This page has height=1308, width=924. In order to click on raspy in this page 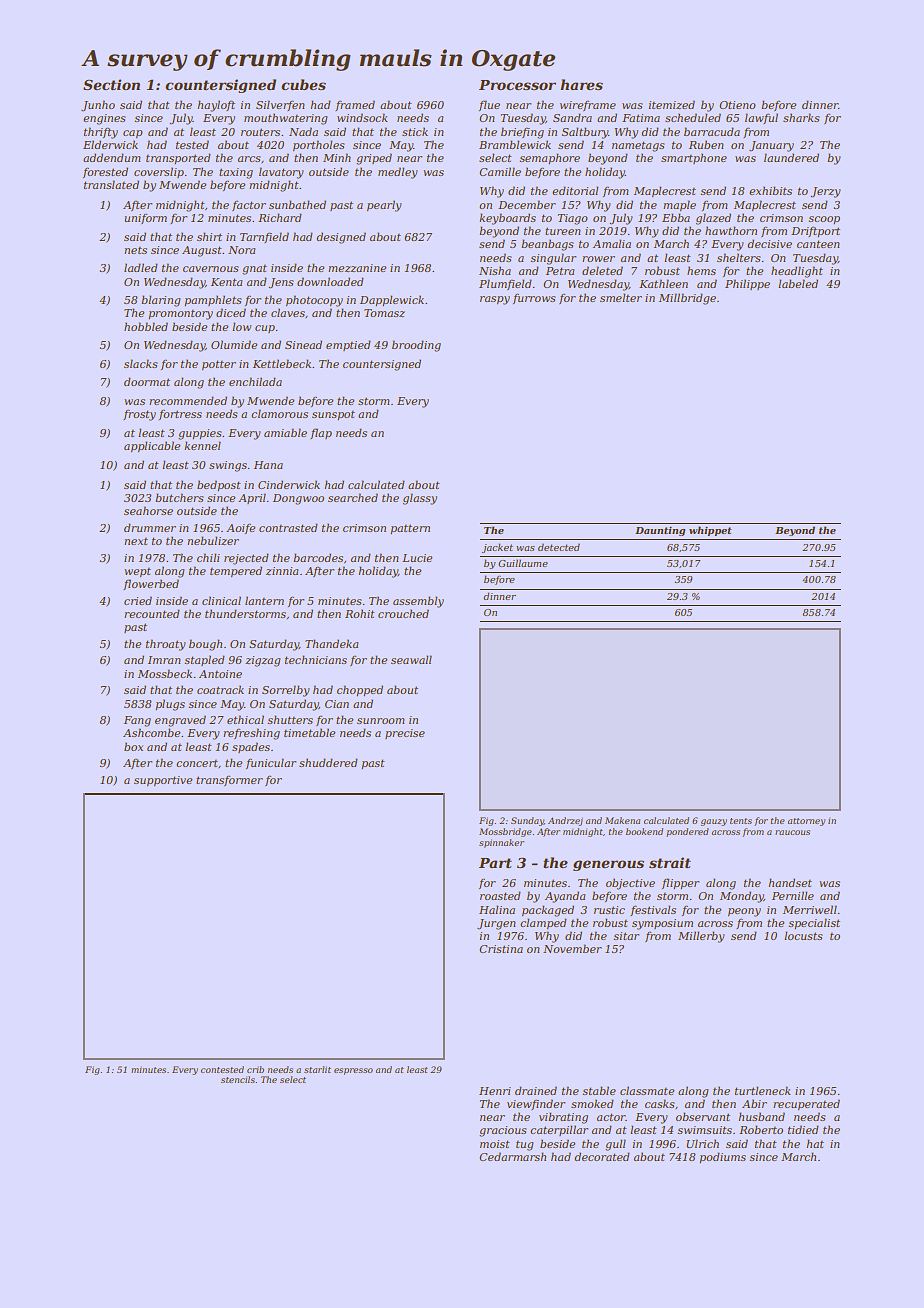, I will do `click(495, 300)`.
